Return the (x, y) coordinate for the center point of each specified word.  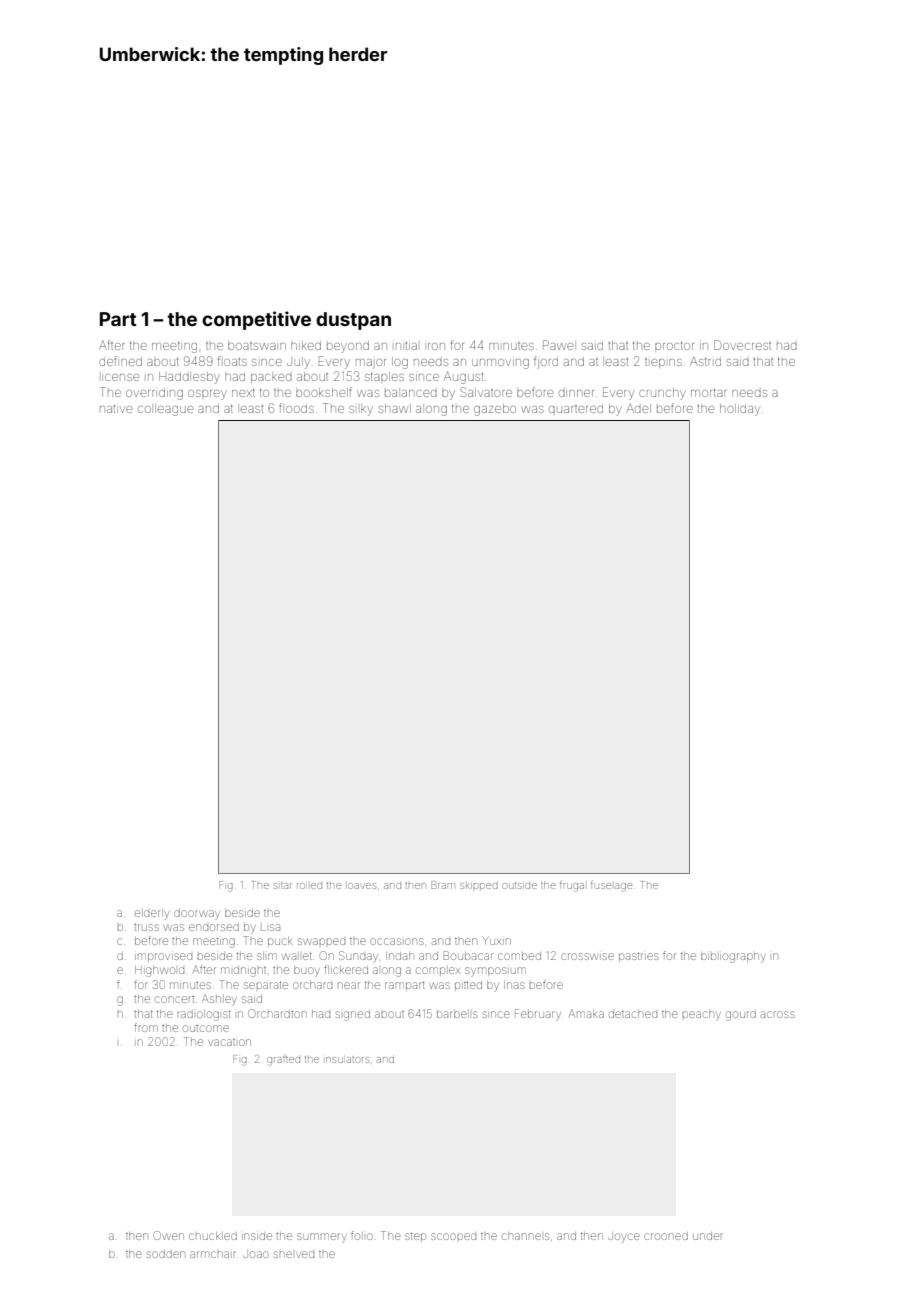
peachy (702, 1015)
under (708, 1236)
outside (519, 885)
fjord (546, 362)
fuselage (611, 887)
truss (146, 927)
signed (353, 1016)
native (116, 409)
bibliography (733, 957)
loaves (362, 886)
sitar (282, 885)
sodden (166, 1254)
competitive (256, 320)
